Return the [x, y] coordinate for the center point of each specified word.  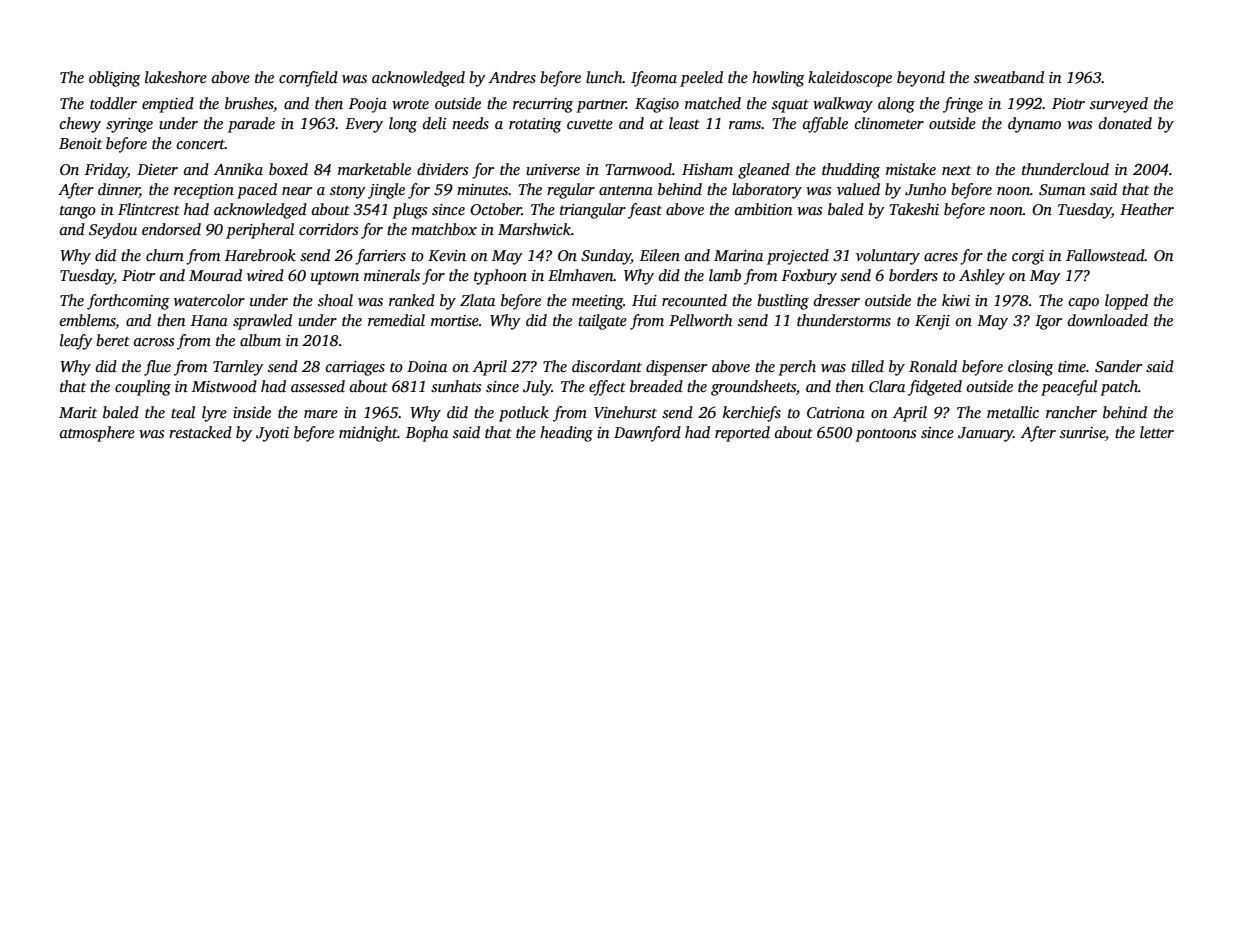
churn [165, 255]
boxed [288, 169]
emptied [168, 105]
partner [601, 106]
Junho [925, 189]
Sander [1118, 366]
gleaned [764, 171]
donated [1125, 123]
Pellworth [700, 320]
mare [321, 414]
